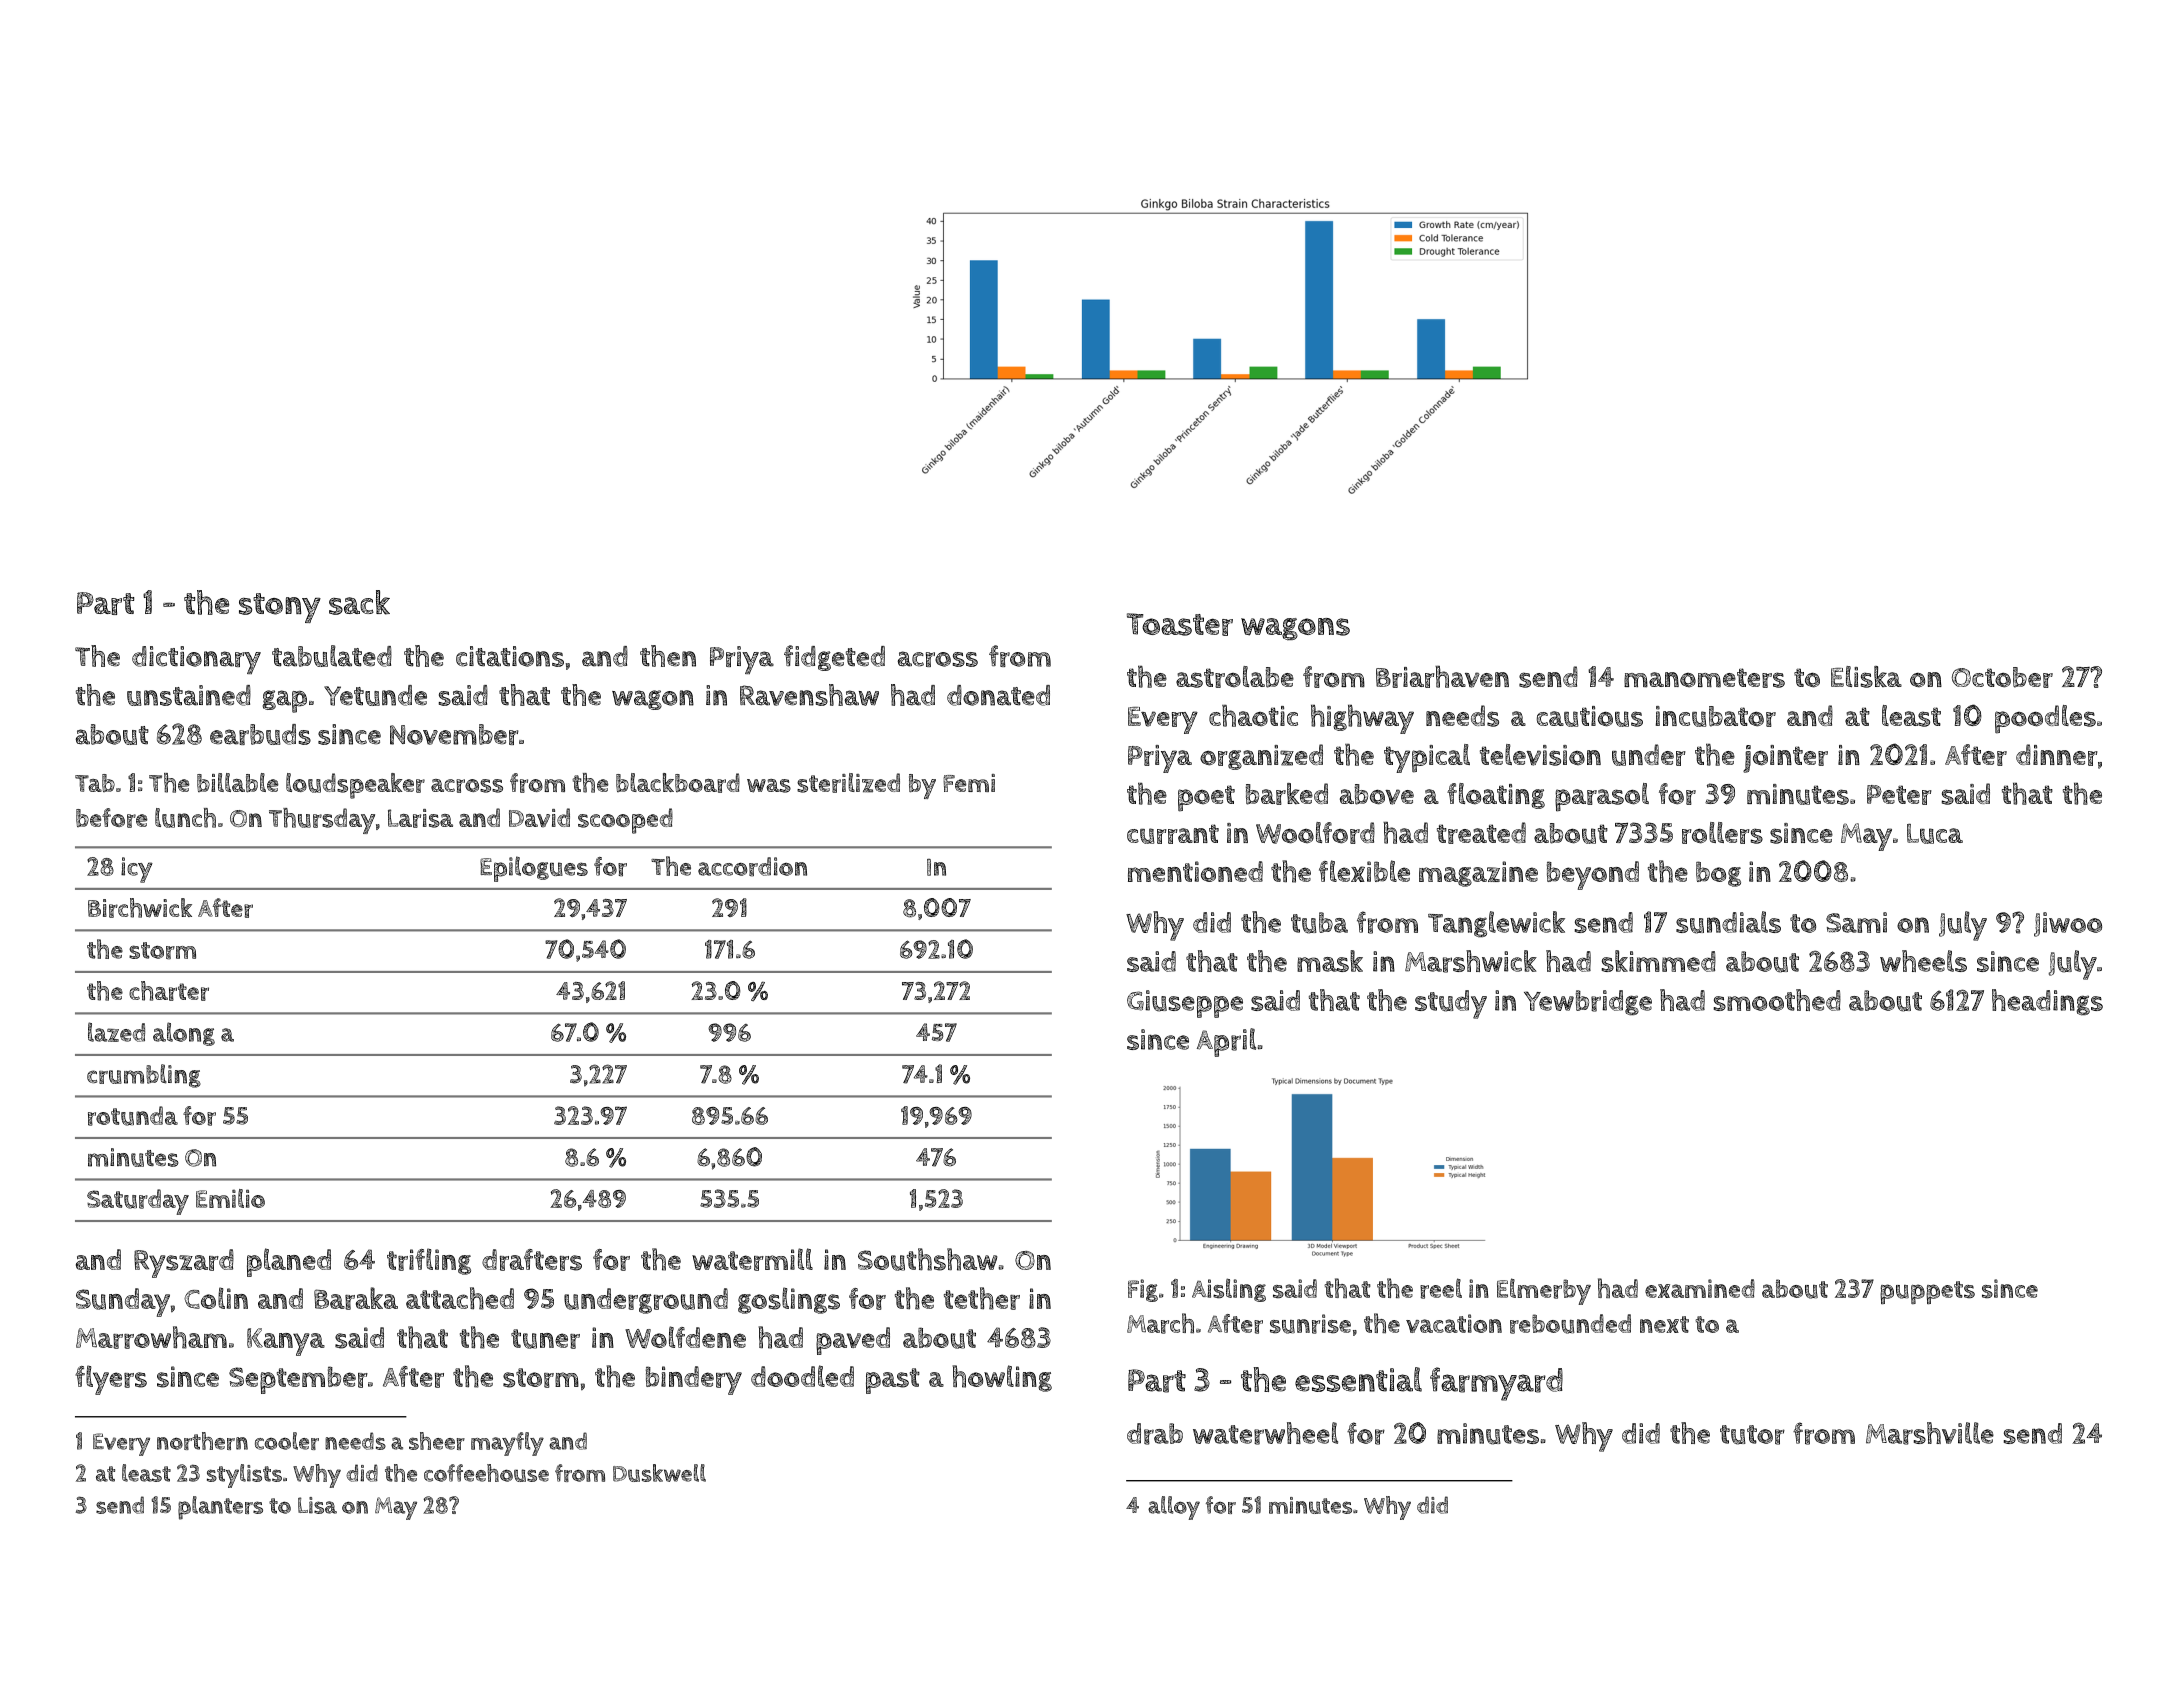 The height and width of the document is (1683, 2178). Describe the element at coordinates (2068, 924) in the document. I see `Jiwoo` at that location.
